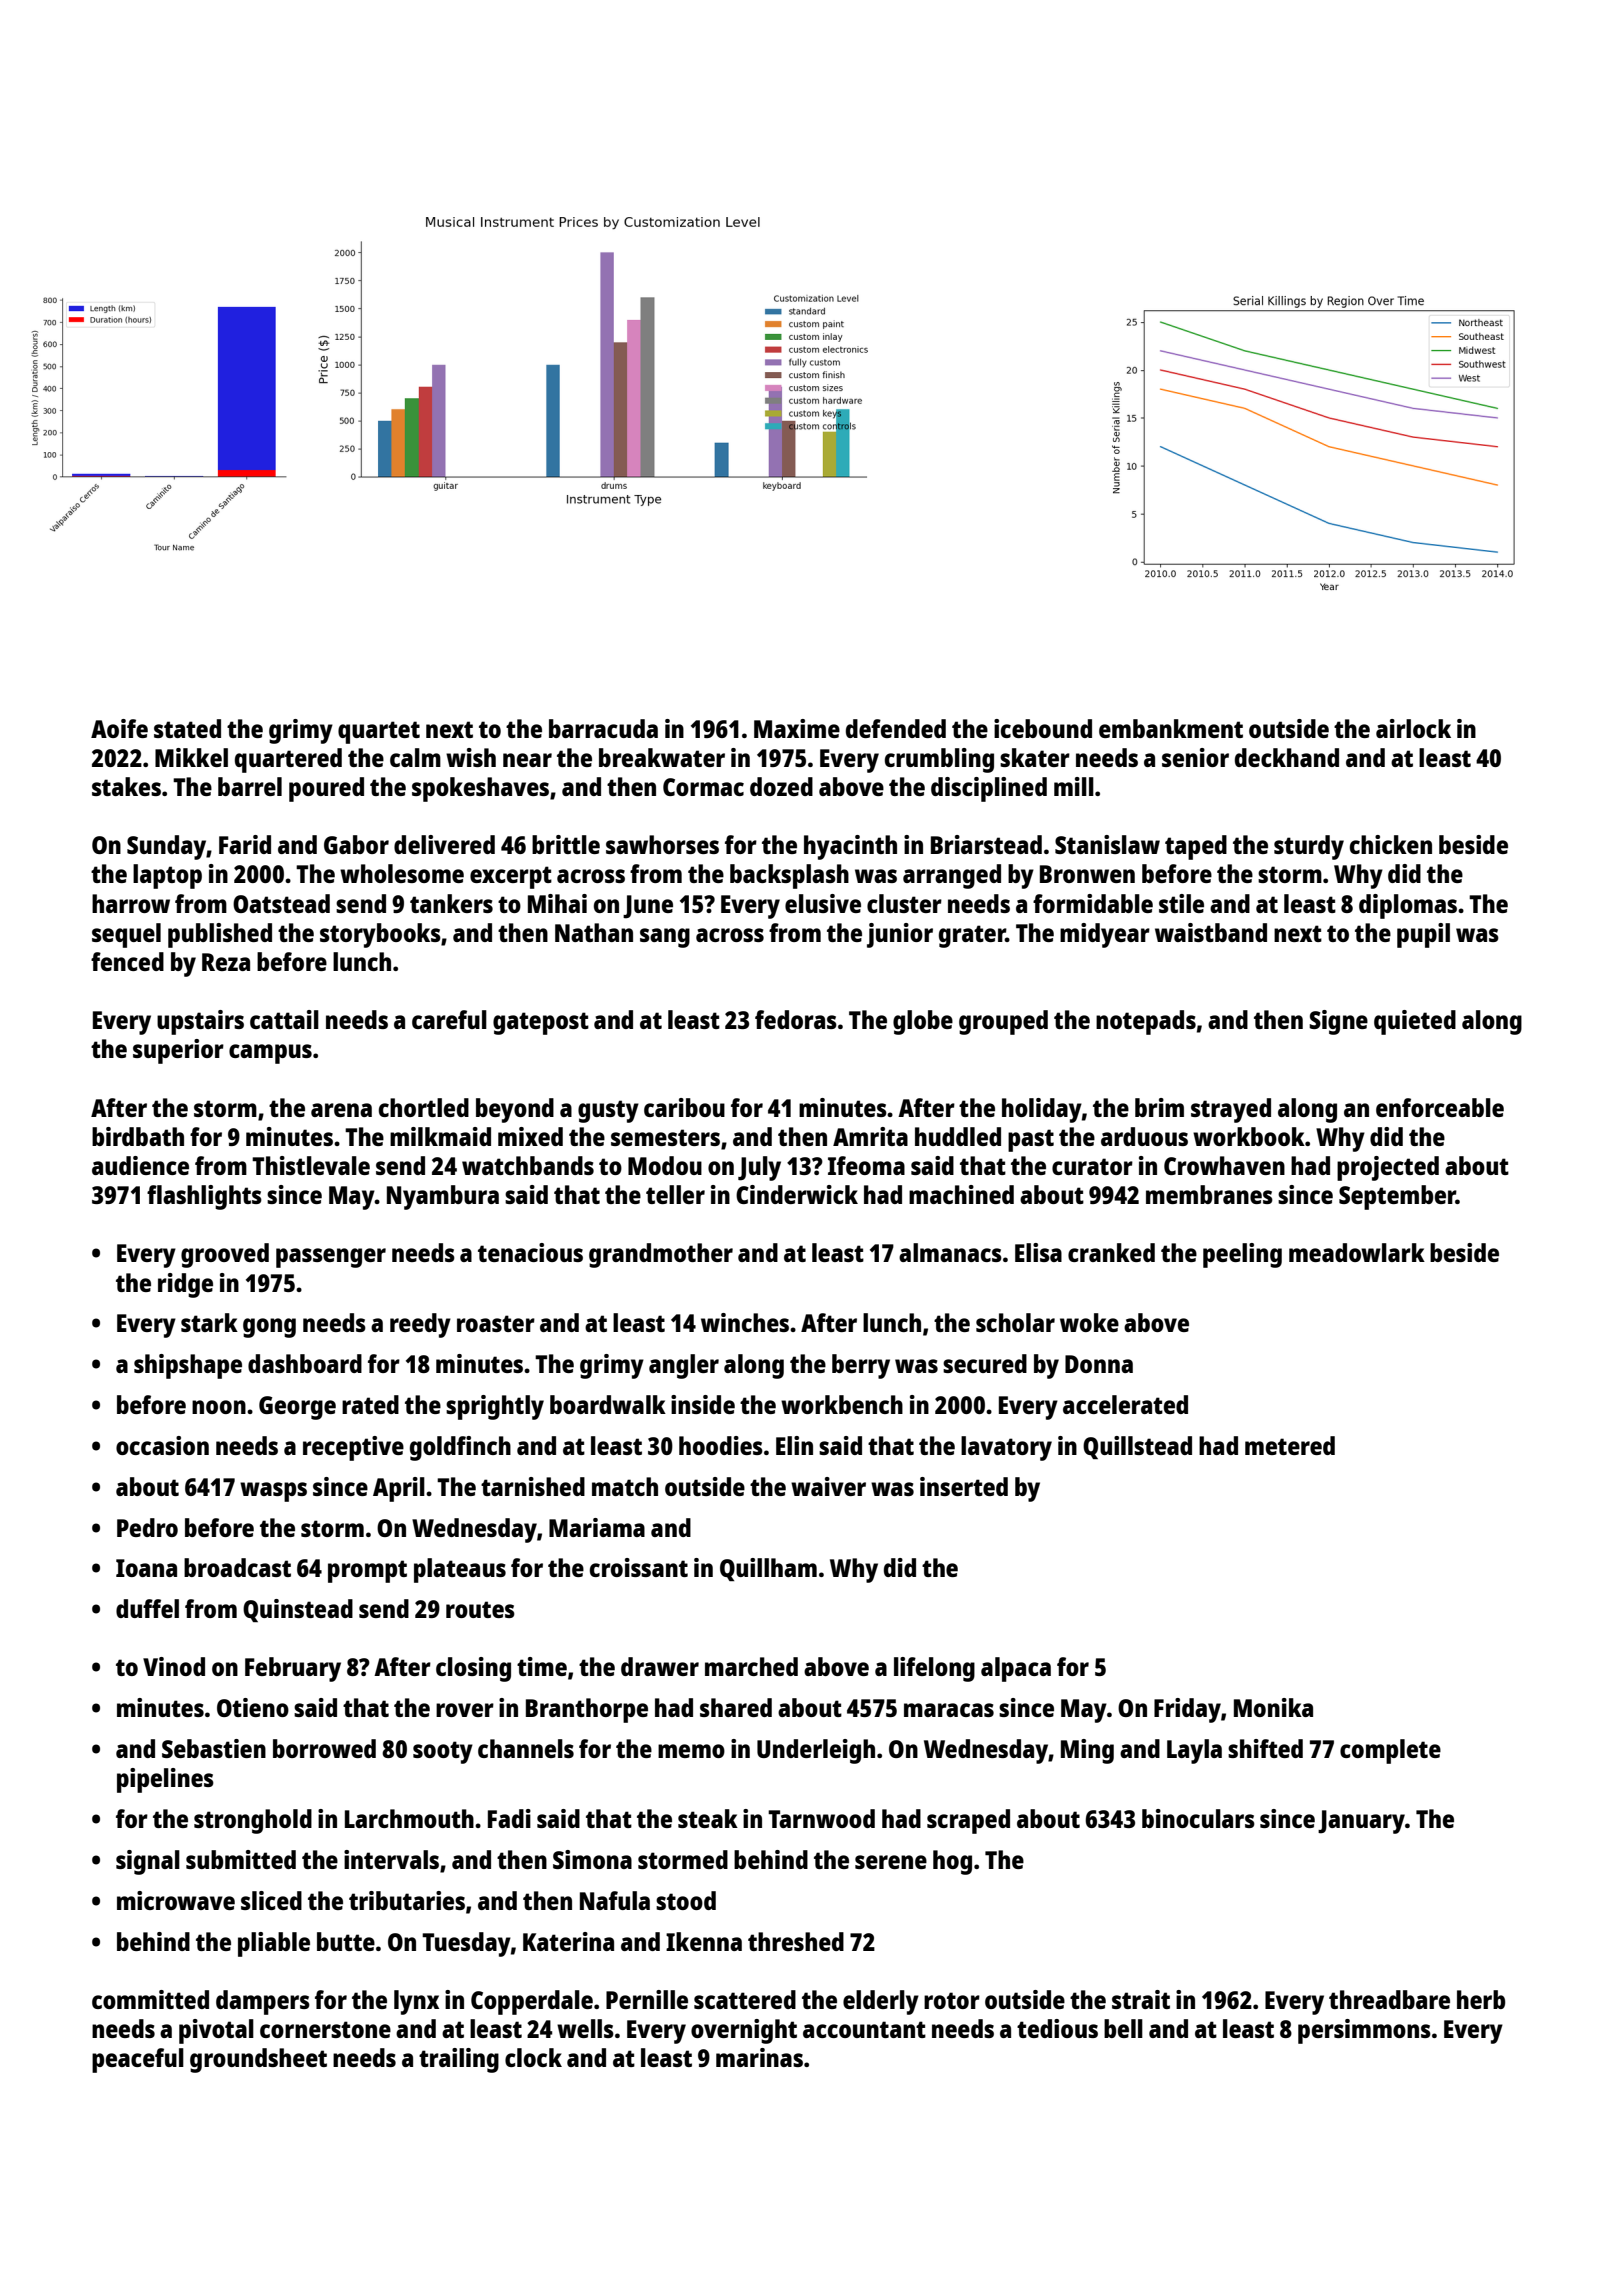 The image size is (1620, 2292). I want to click on Monika, so click(1273, 1707).
